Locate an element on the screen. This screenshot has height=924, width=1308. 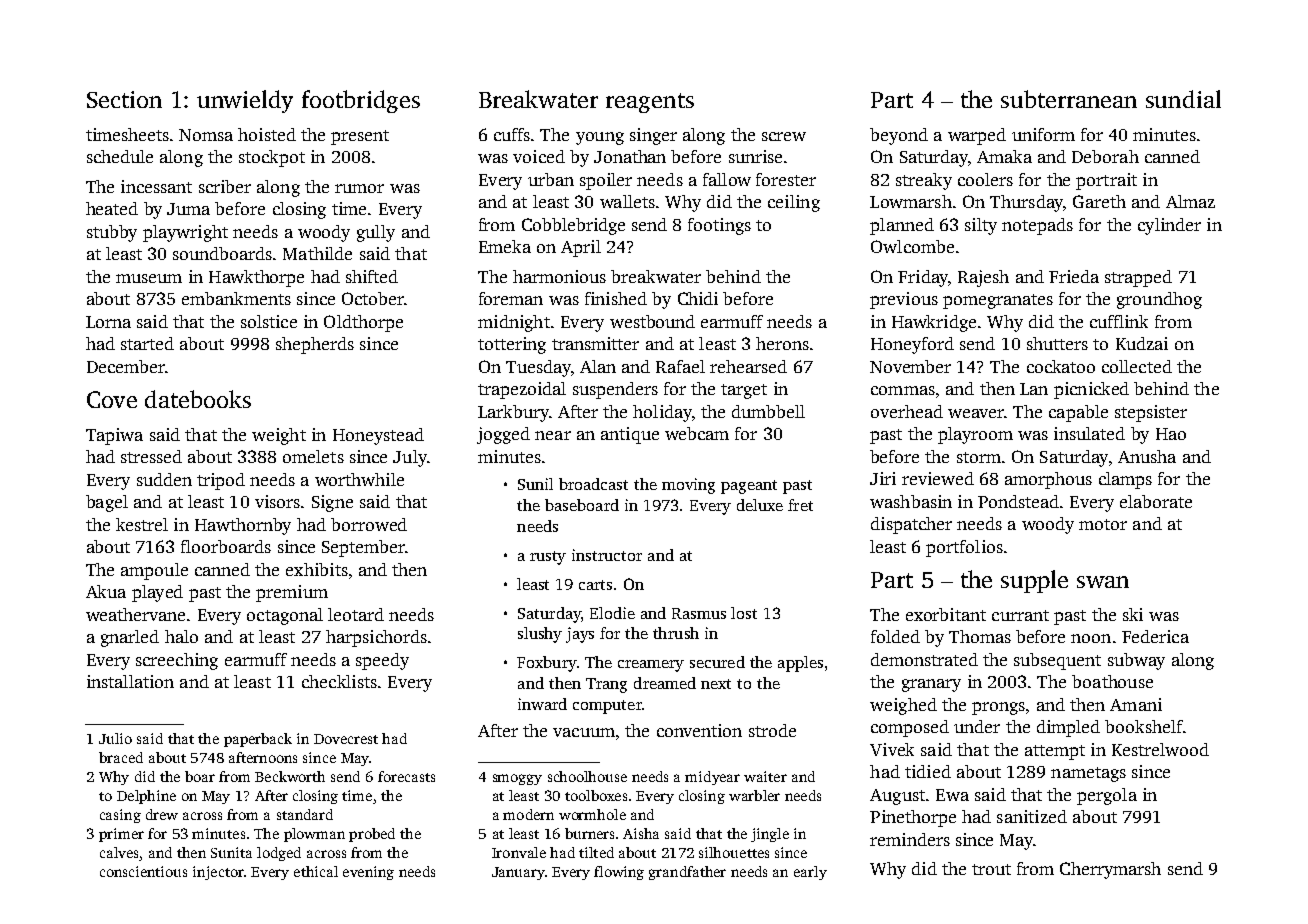
picnicked is located at coordinates (1091, 390).
